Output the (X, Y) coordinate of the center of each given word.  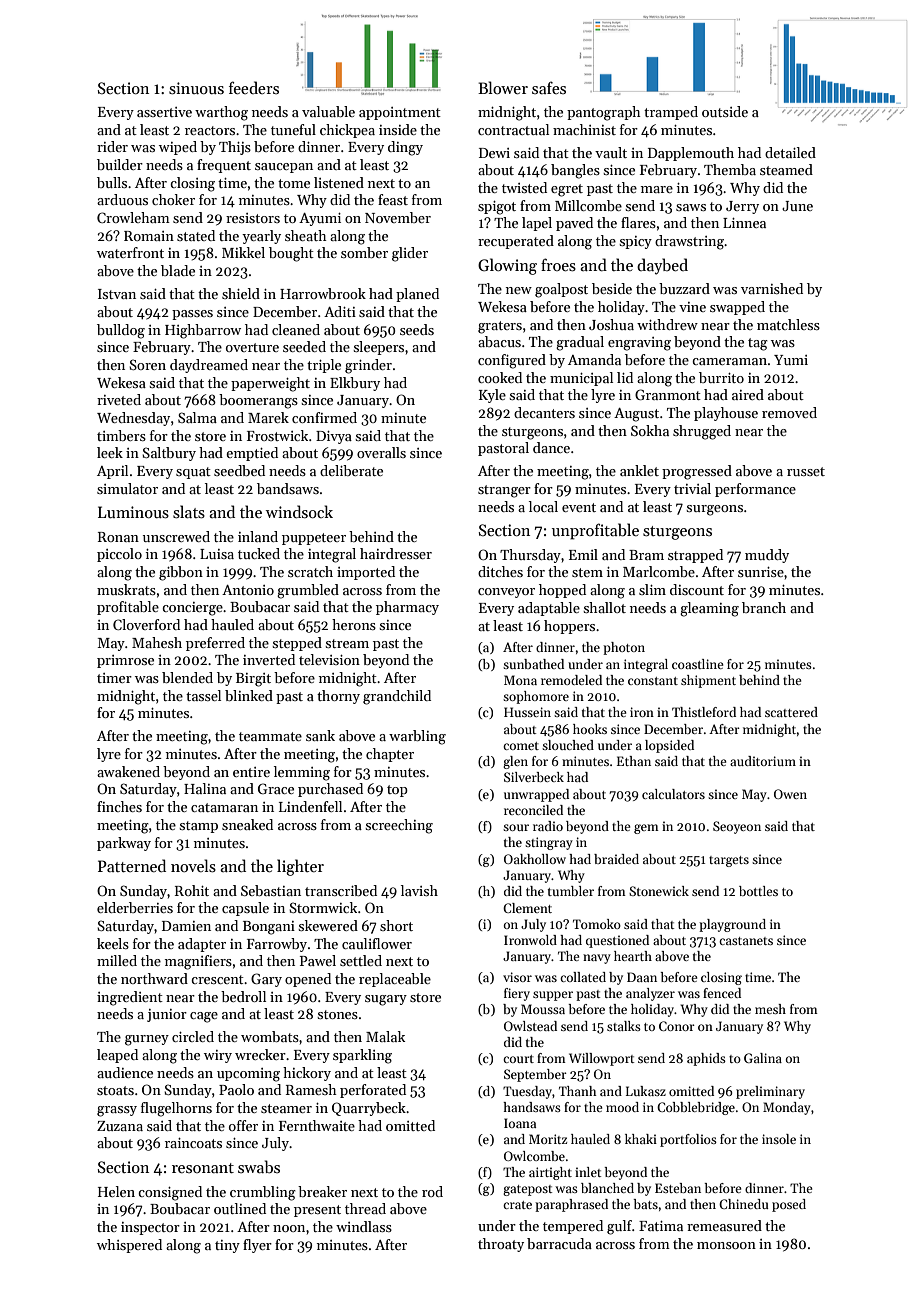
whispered (129, 1246)
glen (515, 762)
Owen (790, 794)
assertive (164, 112)
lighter (300, 867)
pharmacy (407, 608)
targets (729, 861)
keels (113, 943)
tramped (671, 113)
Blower (503, 87)
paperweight (270, 384)
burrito (721, 377)
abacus (499, 341)
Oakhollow (535, 859)
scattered (791, 712)
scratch (310, 571)
